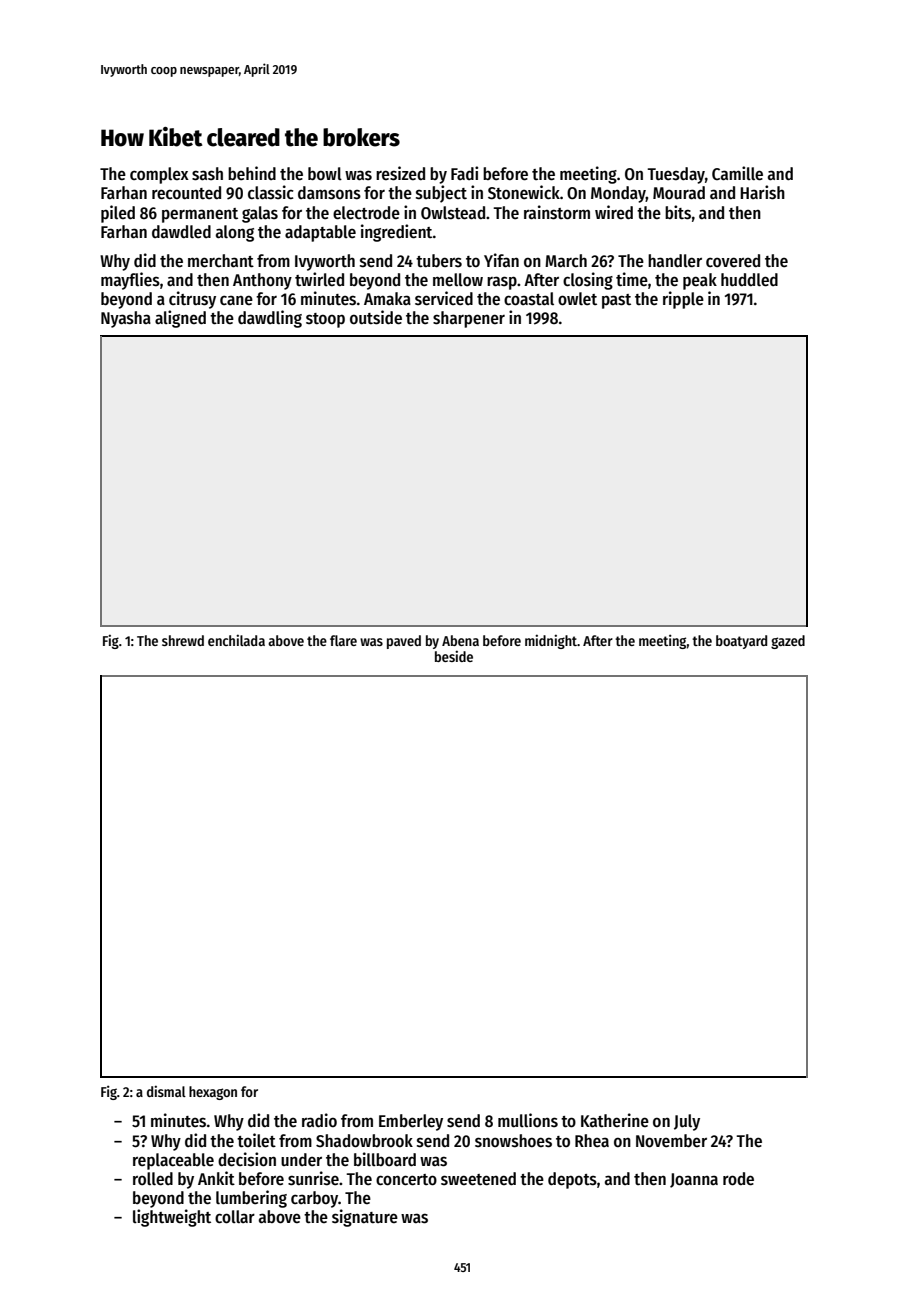 This image has height=1316, width=908. What do you see at coordinates (400, 173) in the image?
I see `resized` at bounding box center [400, 173].
